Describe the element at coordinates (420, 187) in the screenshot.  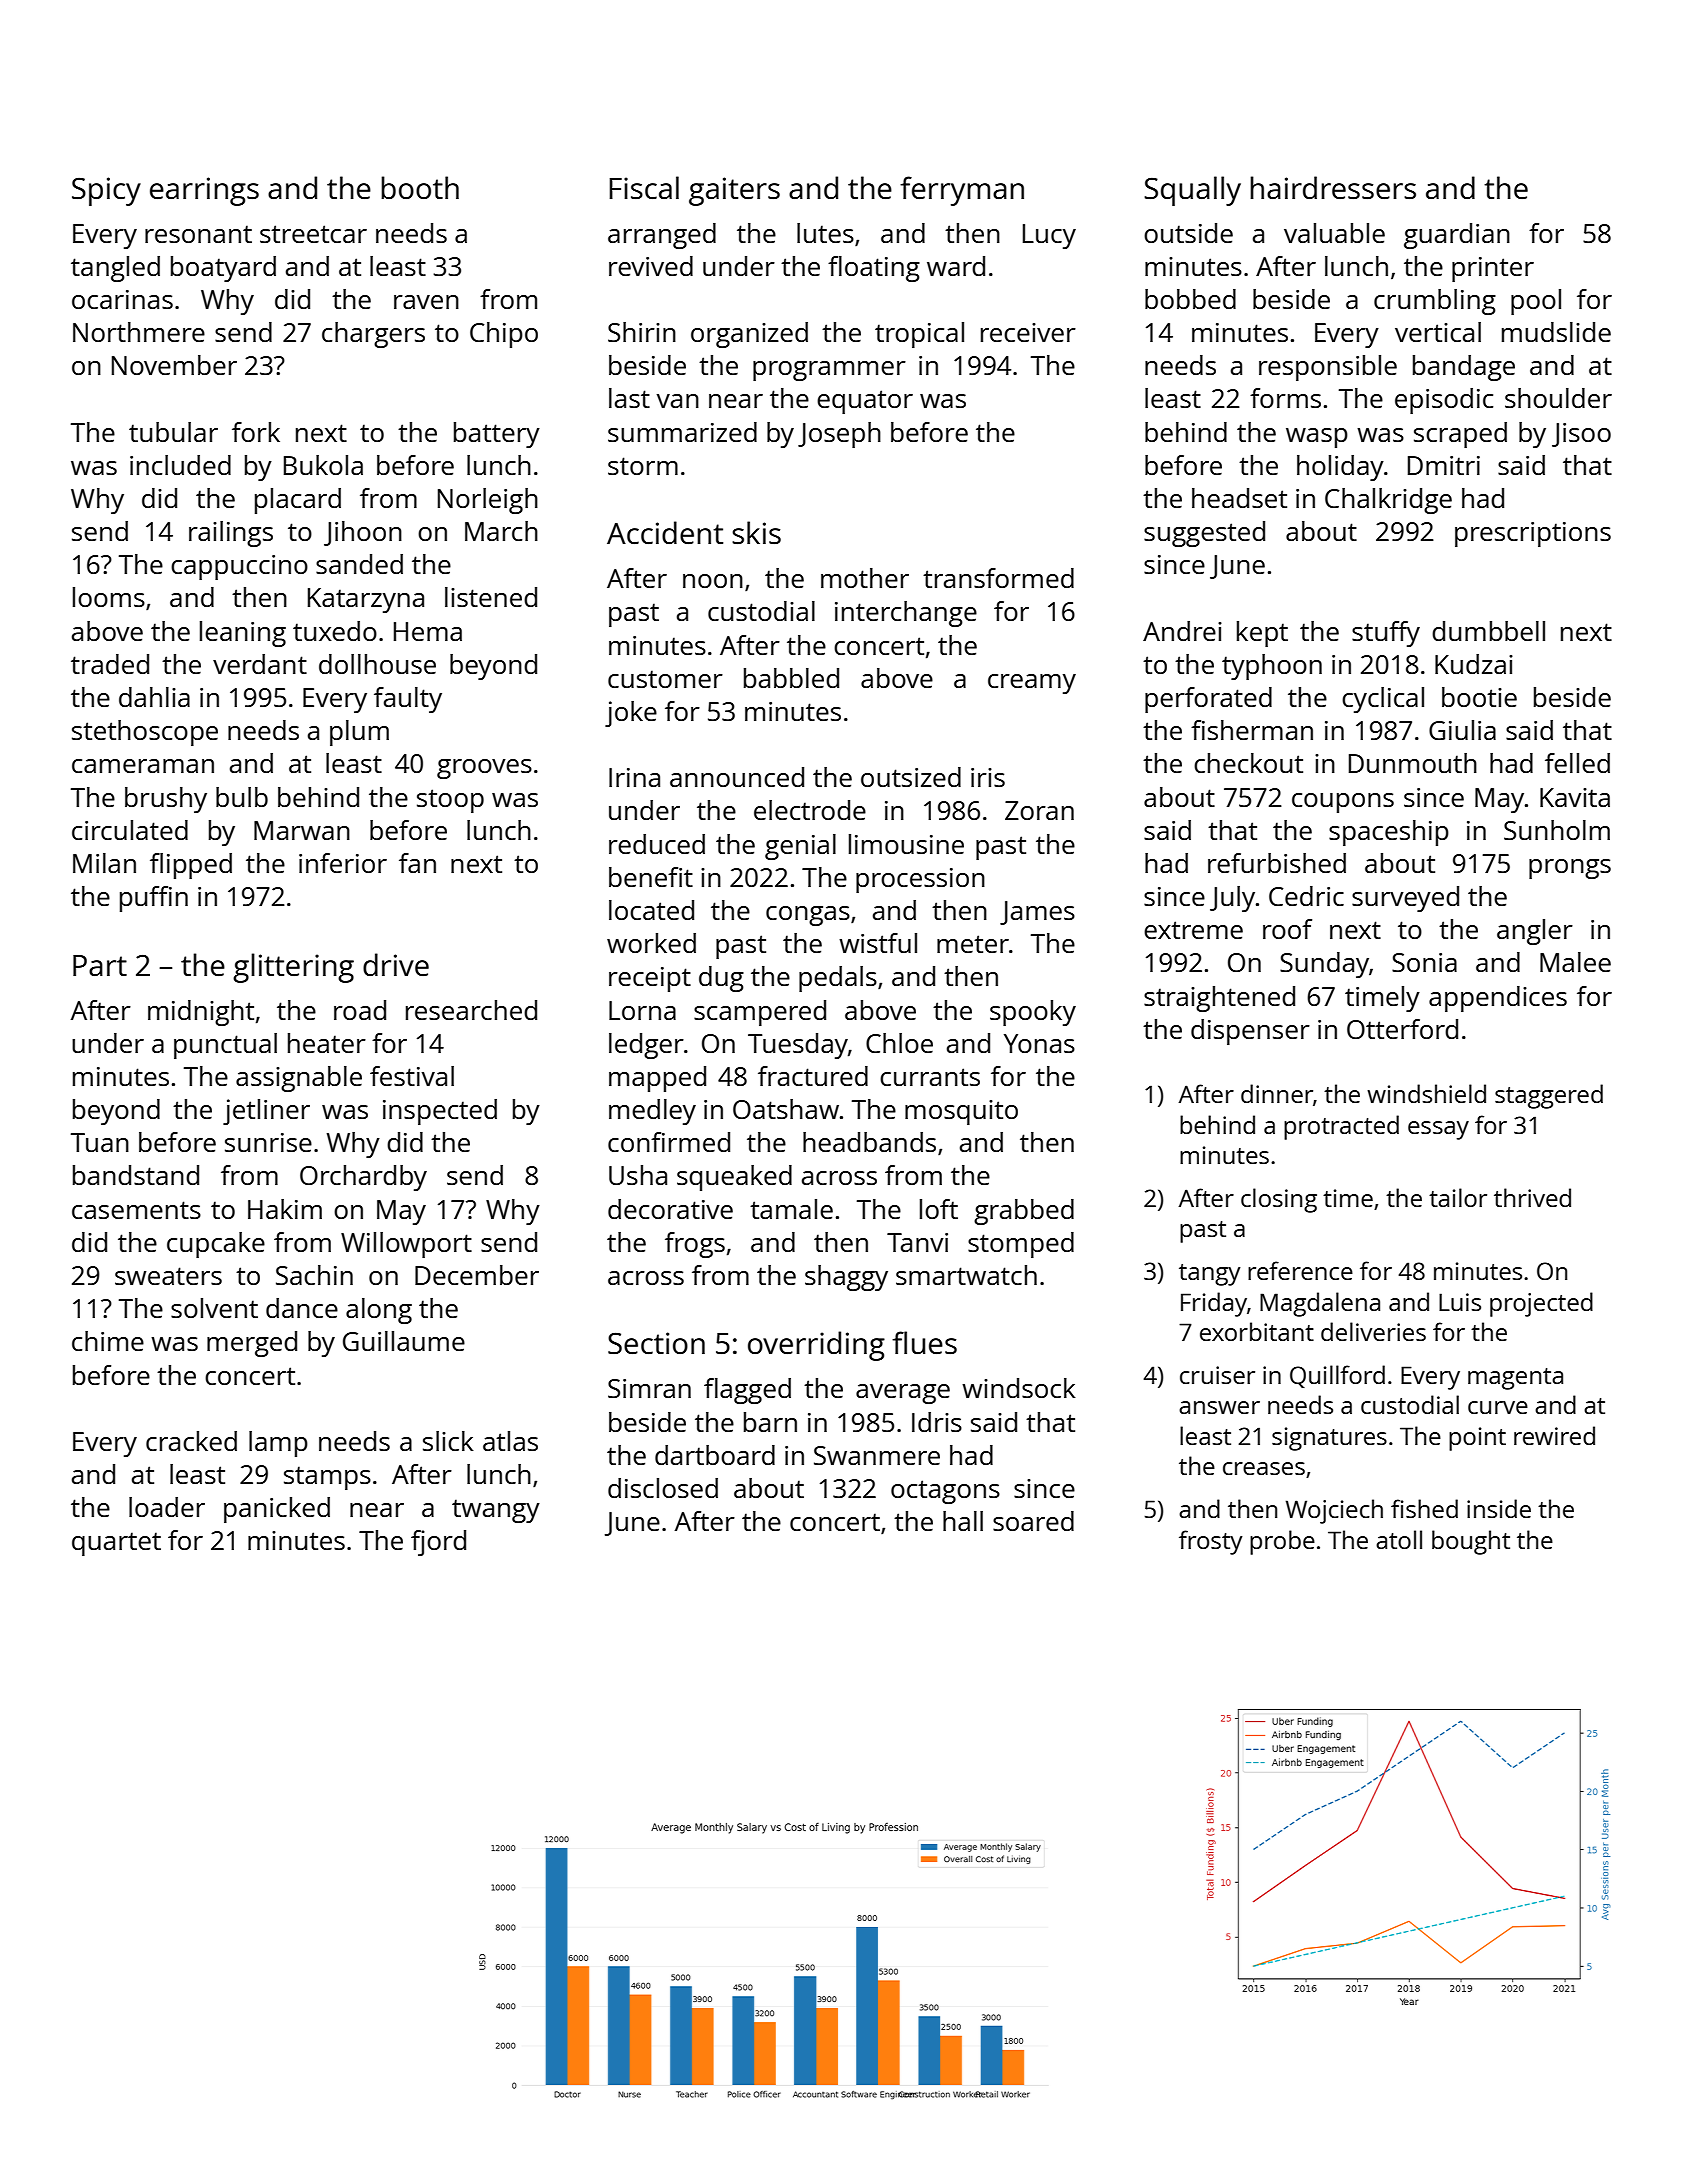
I see `booth` at that location.
